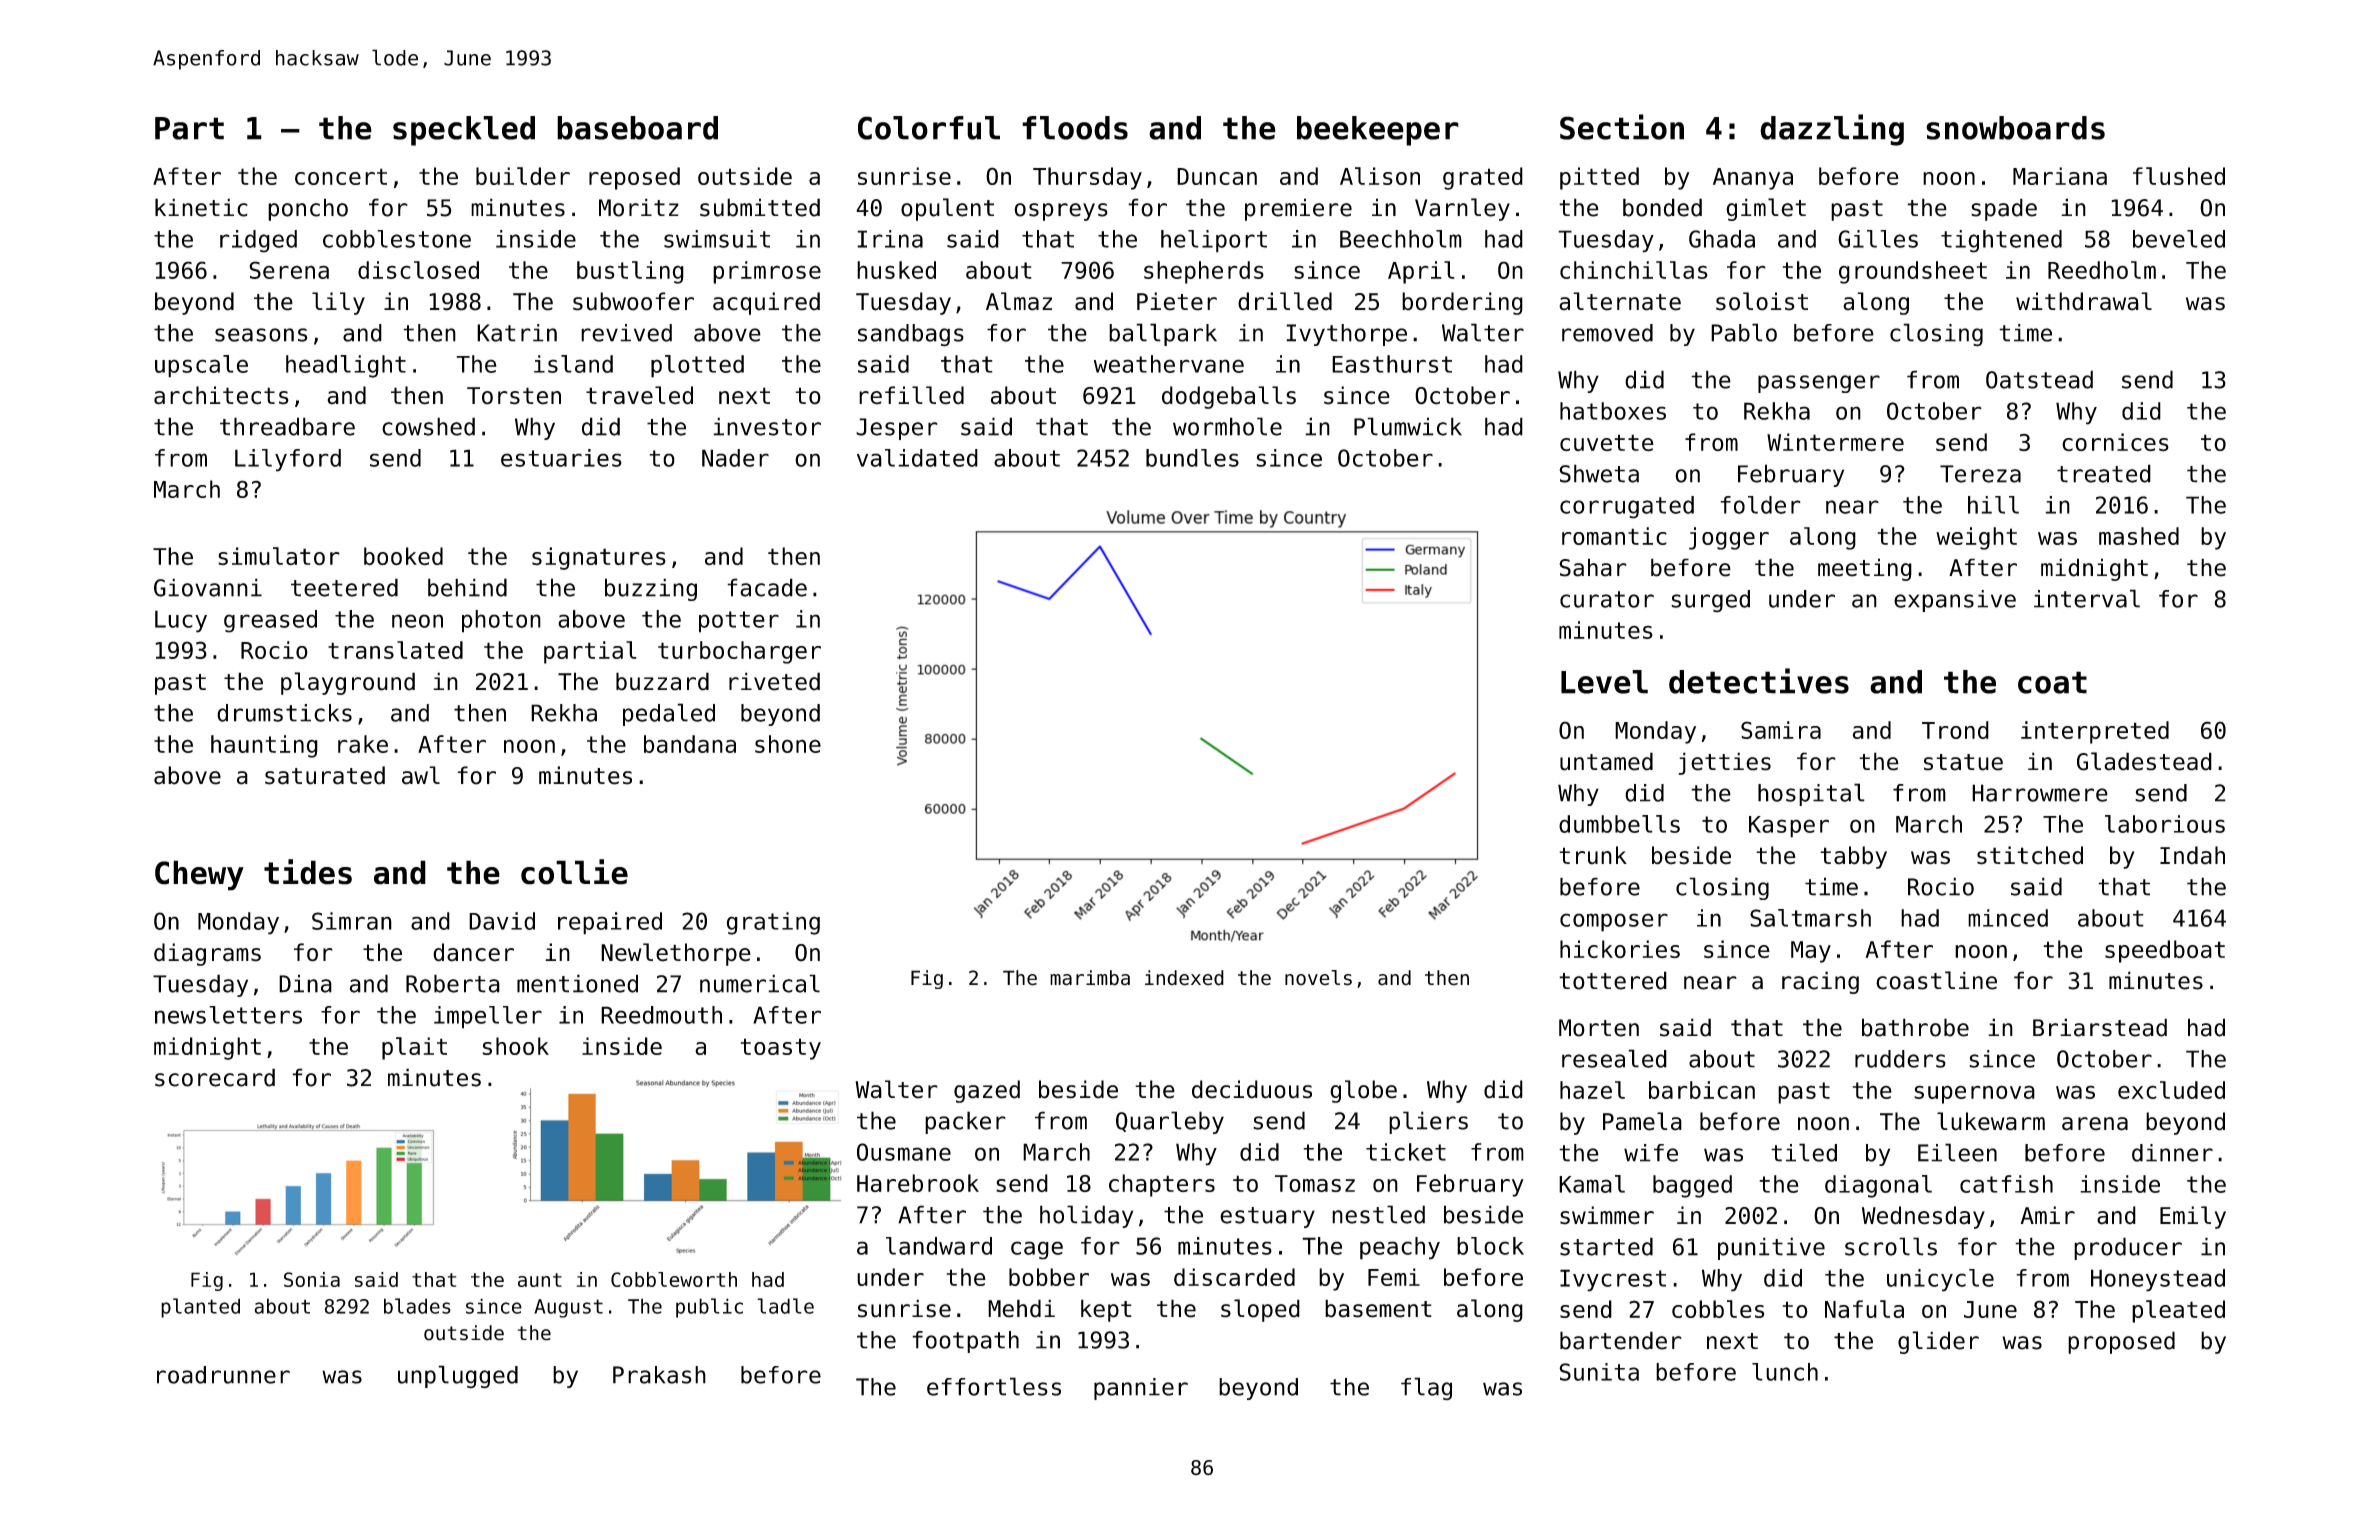 The width and height of the page is (2380, 1540). I want to click on lunch, so click(1785, 1372).
